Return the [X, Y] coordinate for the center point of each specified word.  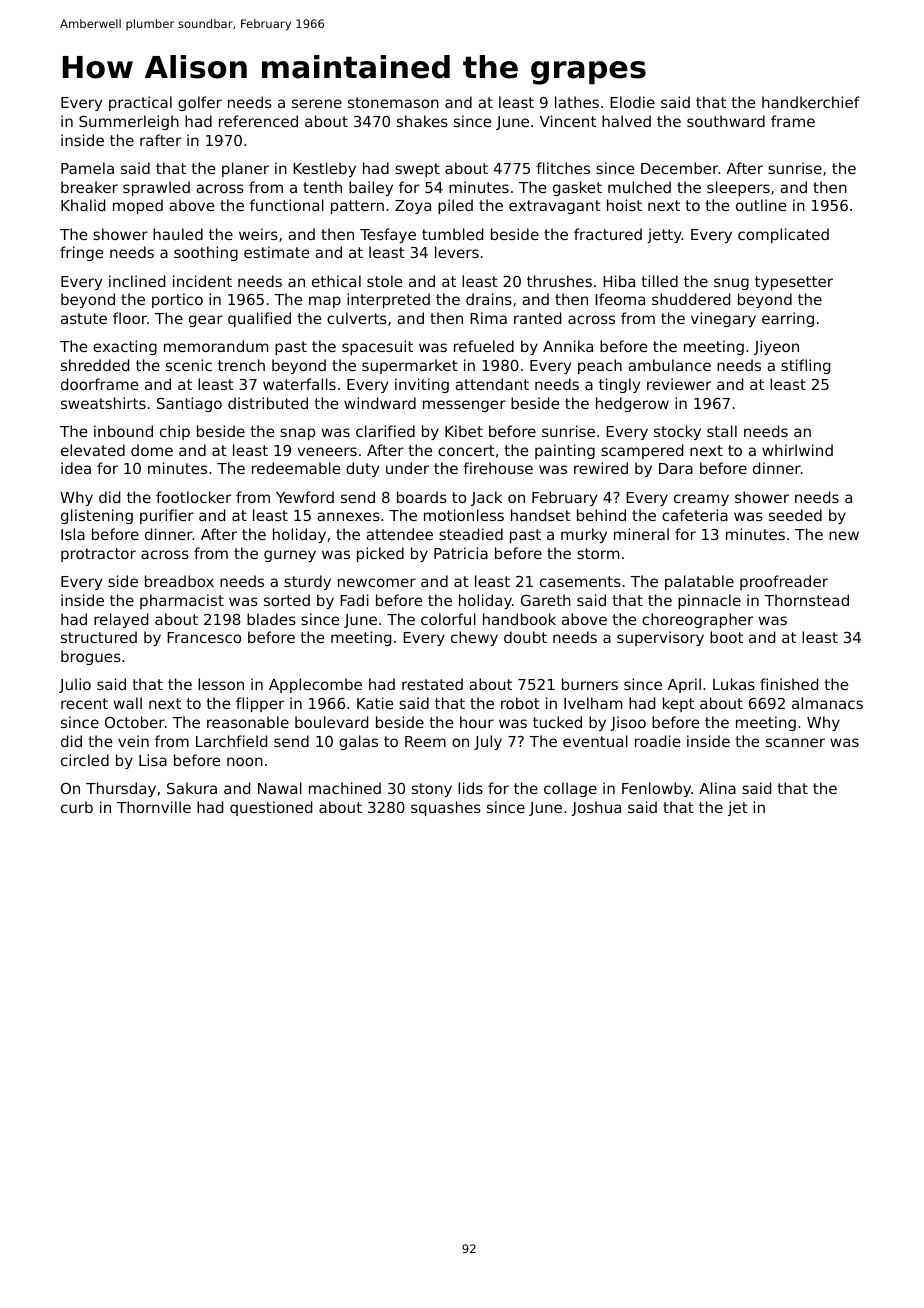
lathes [577, 102]
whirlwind [797, 450]
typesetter [794, 283]
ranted [537, 318]
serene [317, 103]
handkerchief [810, 102]
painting [565, 451]
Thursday [121, 789]
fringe [81, 253]
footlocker [193, 497]
